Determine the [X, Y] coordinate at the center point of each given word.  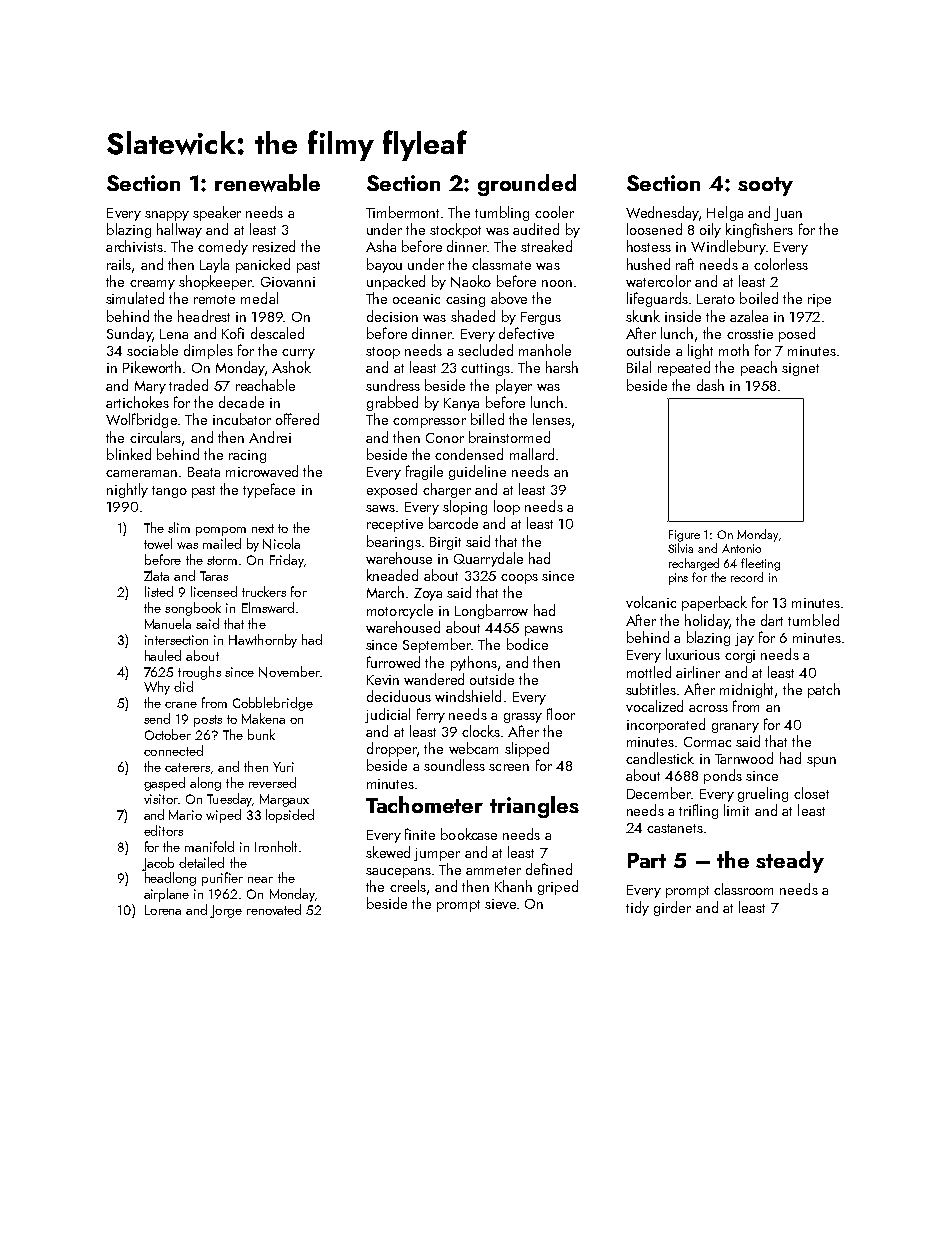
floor [561, 714]
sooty [765, 186]
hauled [163, 655]
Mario [185, 815]
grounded [527, 185]
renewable [267, 183]
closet [811, 793]
